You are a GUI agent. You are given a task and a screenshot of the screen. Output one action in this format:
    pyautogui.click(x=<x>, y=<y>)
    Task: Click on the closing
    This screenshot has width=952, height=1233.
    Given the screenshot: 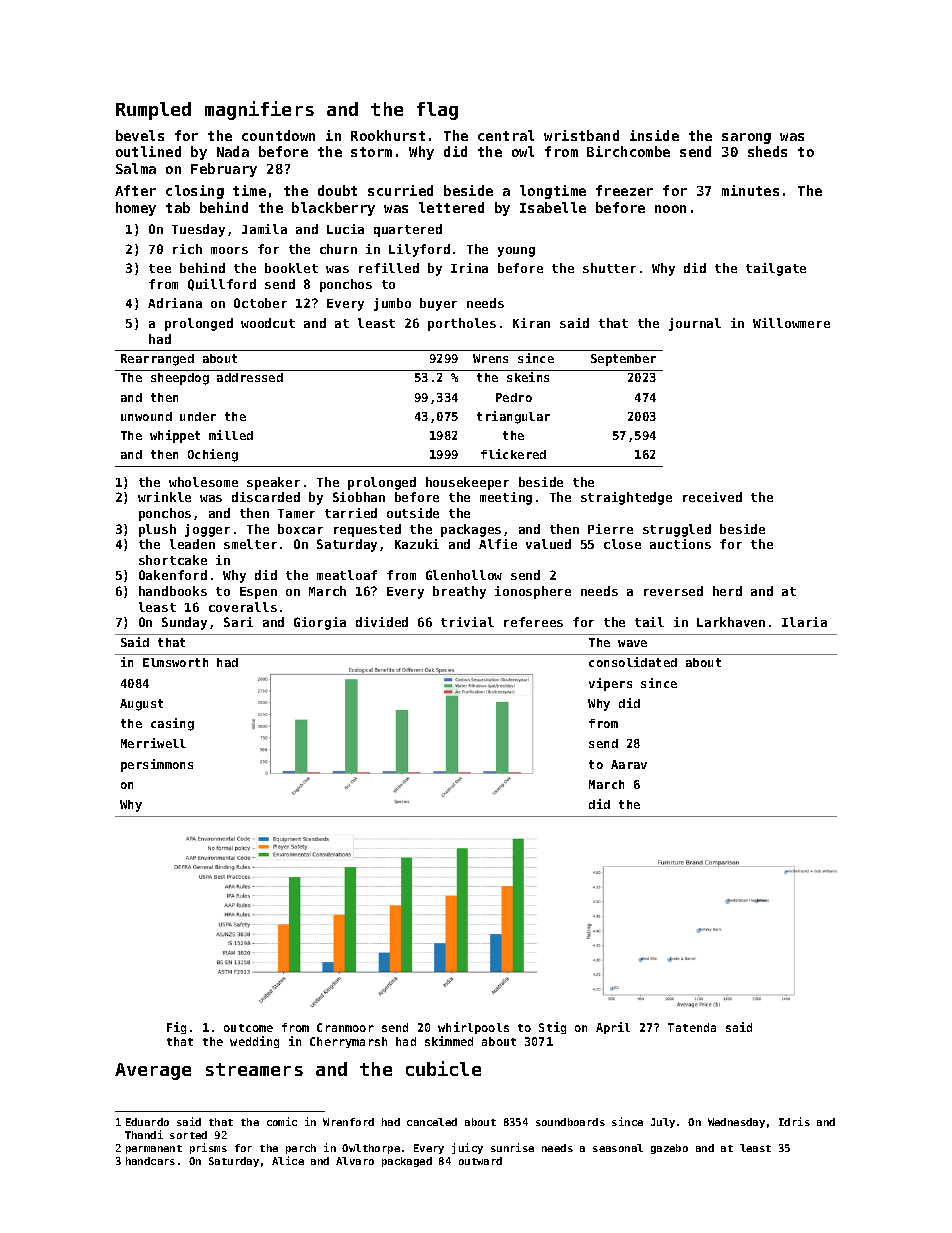 What is the action you would take?
    pyautogui.click(x=195, y=192)
